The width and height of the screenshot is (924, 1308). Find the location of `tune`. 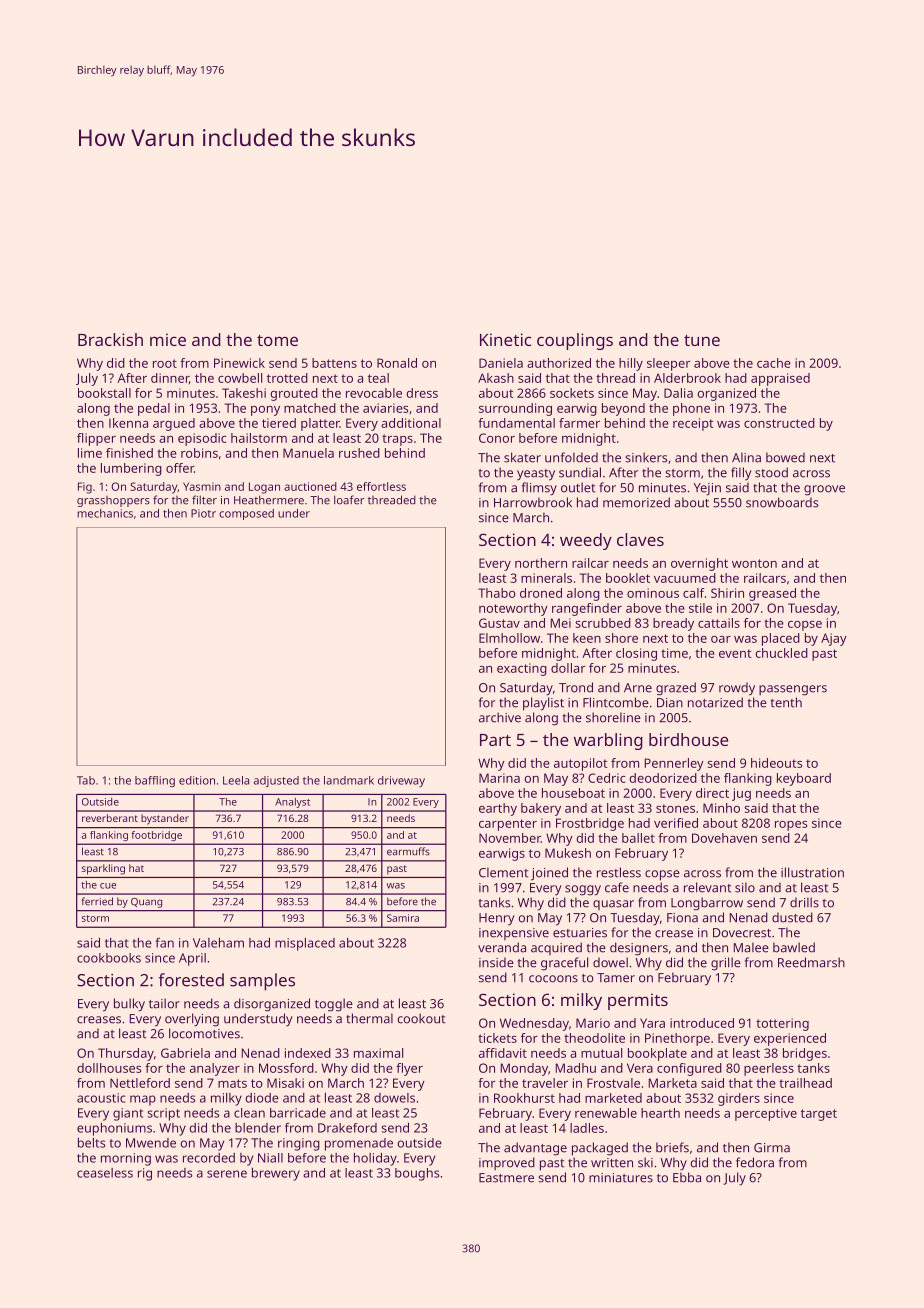

tune is located at coordinates (702, 340).
